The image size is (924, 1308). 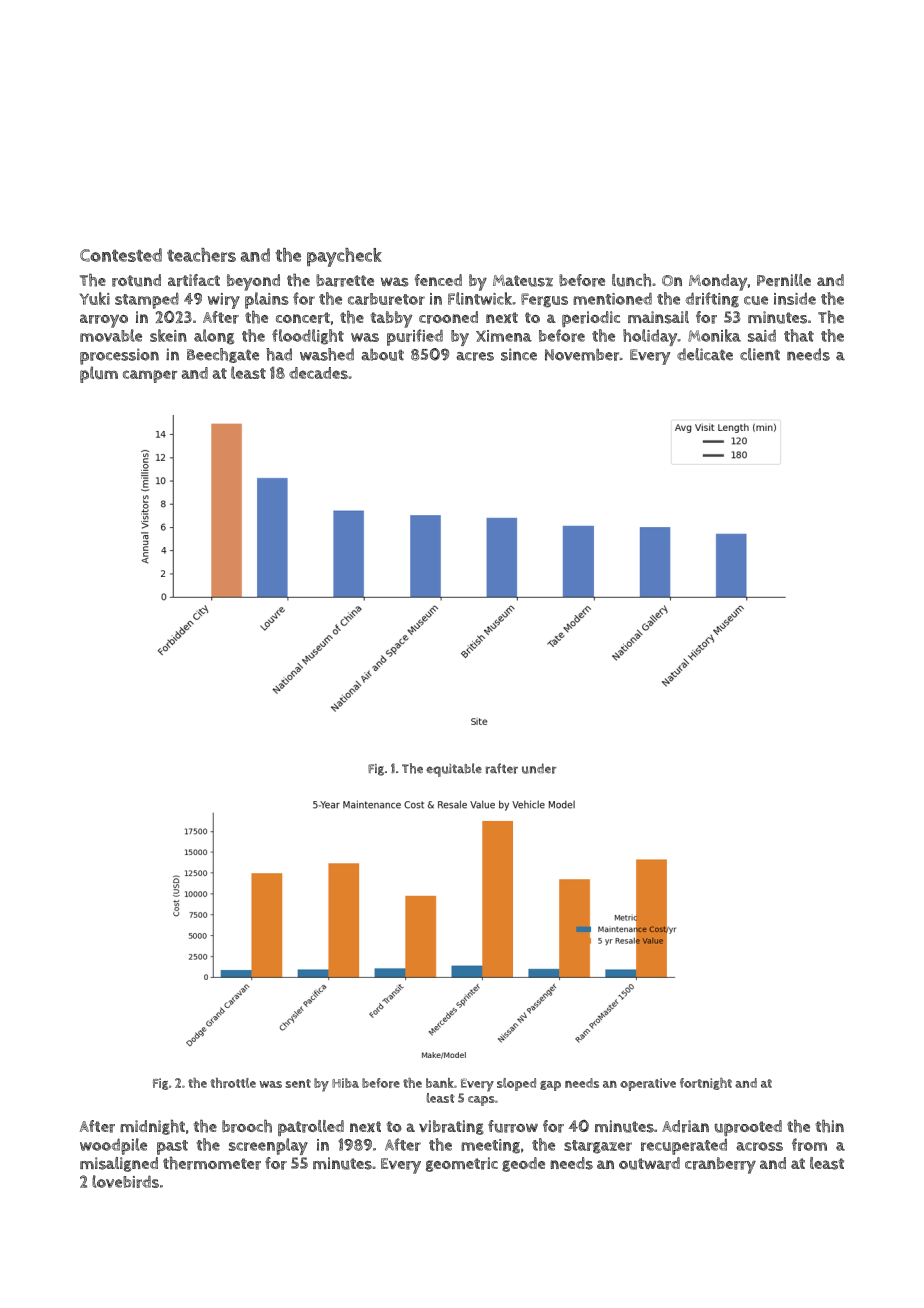 I want to click on fortnight, so click(x=706, y=1084).
